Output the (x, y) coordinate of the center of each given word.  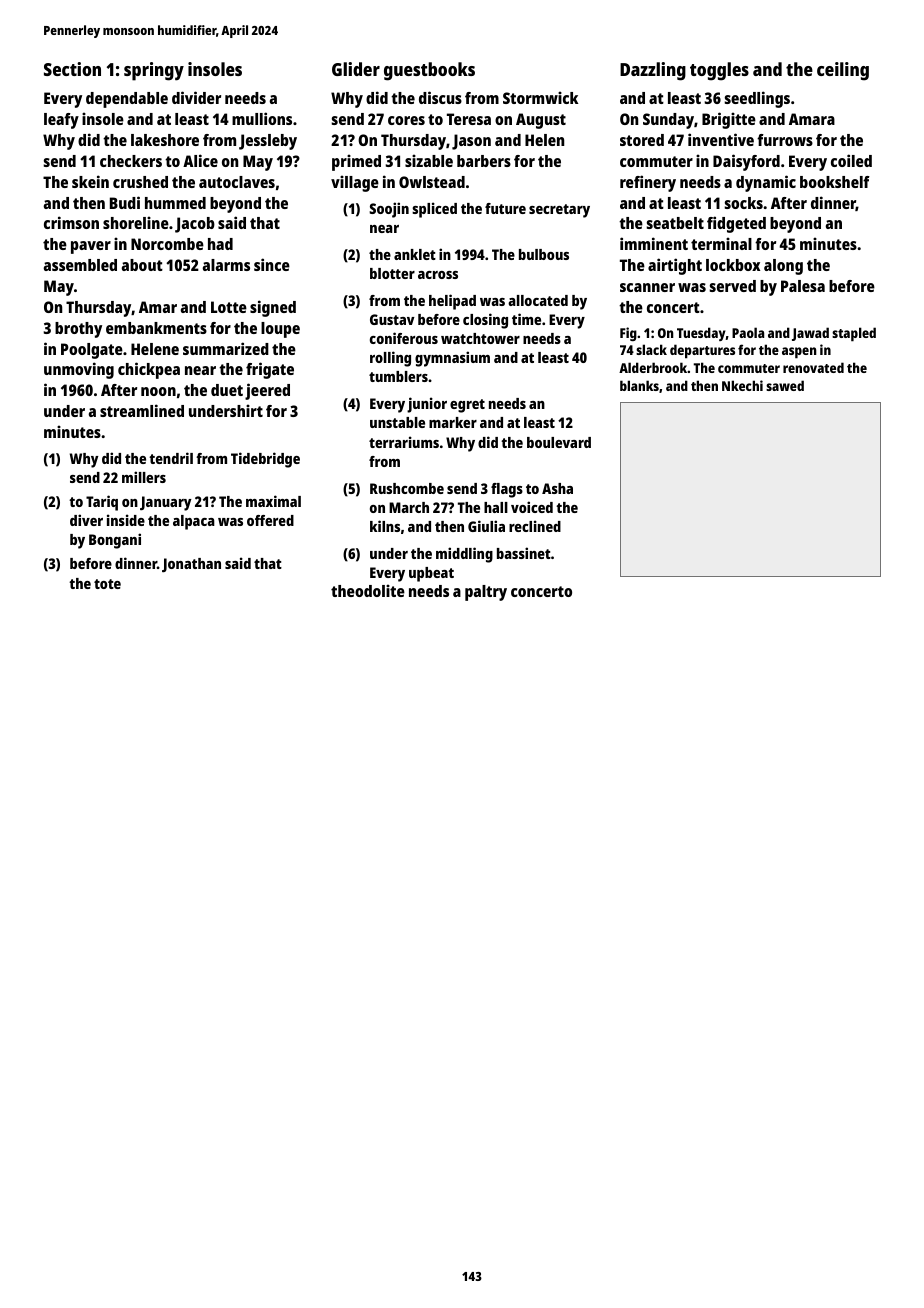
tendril (171, 458)
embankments (156, 328)
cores (406, 120)
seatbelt (675, 223)
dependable (127, 100)
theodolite (368, 590)
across (438, 275)
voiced (532, 507)
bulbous (544, 254)
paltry (486, 593)
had (220, 244)
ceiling (843, 71)
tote (107, 584)
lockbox (733, 265)
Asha (557, 488)
